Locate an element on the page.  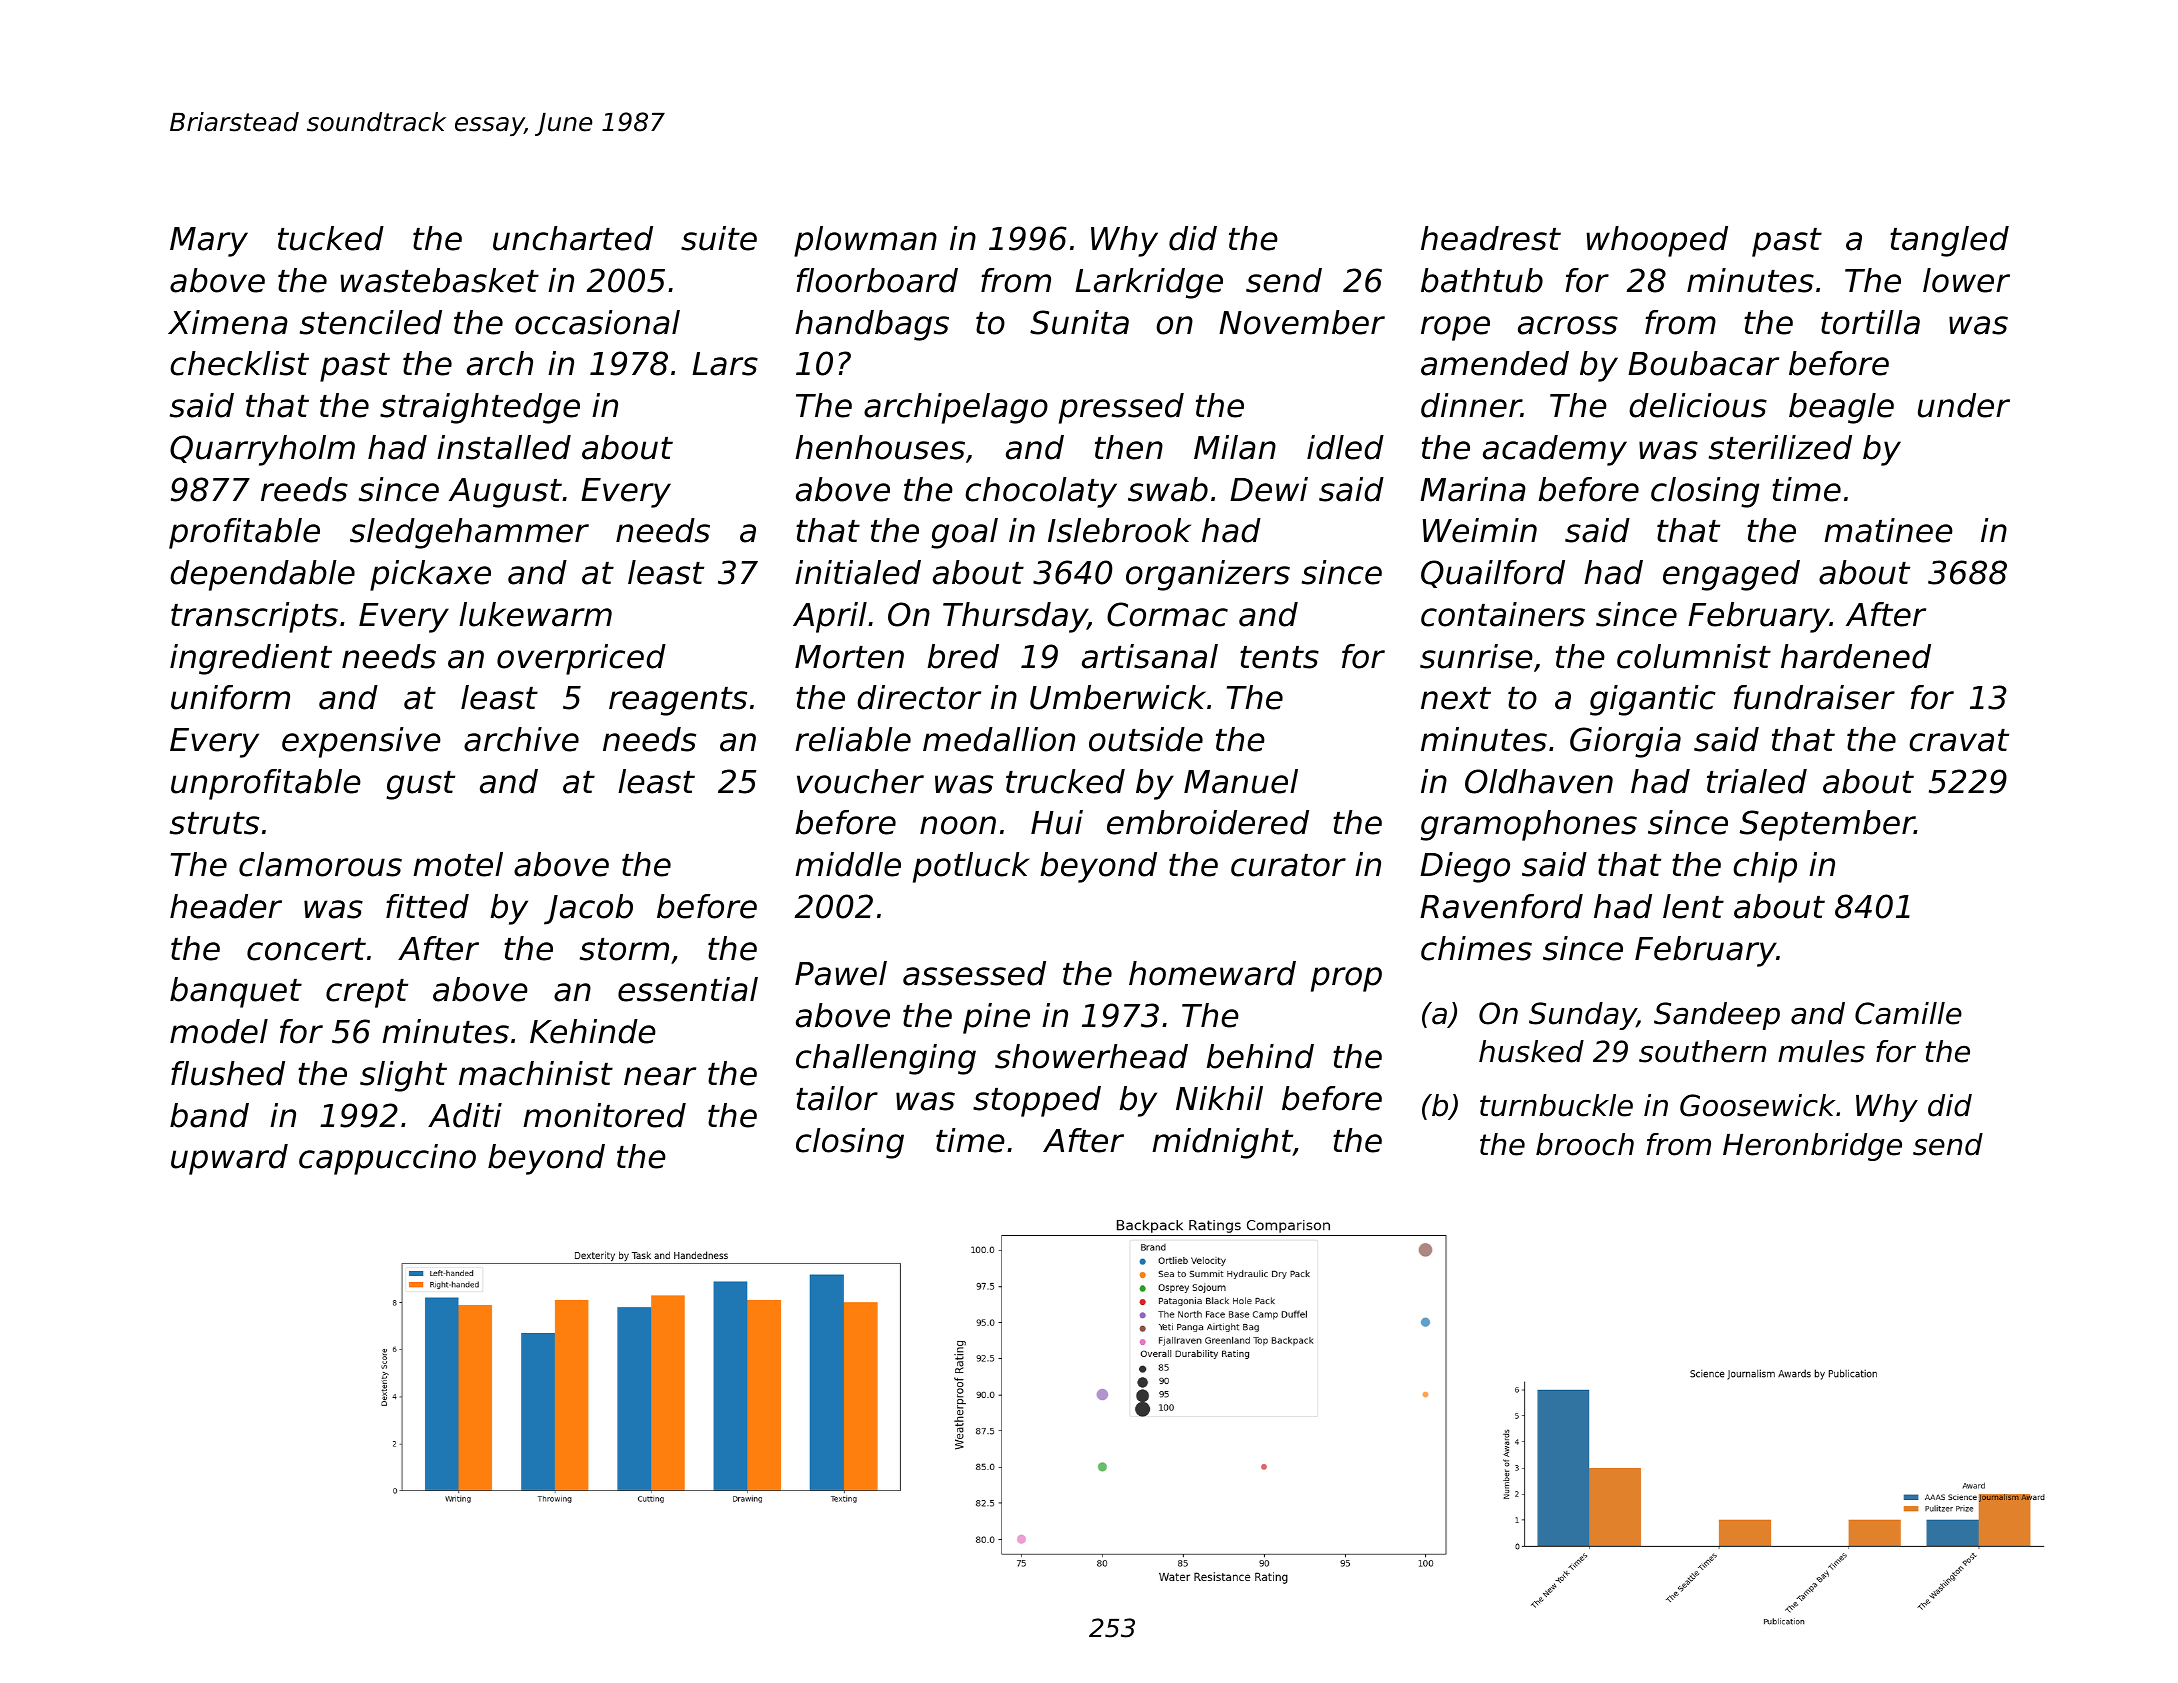
sledgehammer is located at coordinates (469, 533).
